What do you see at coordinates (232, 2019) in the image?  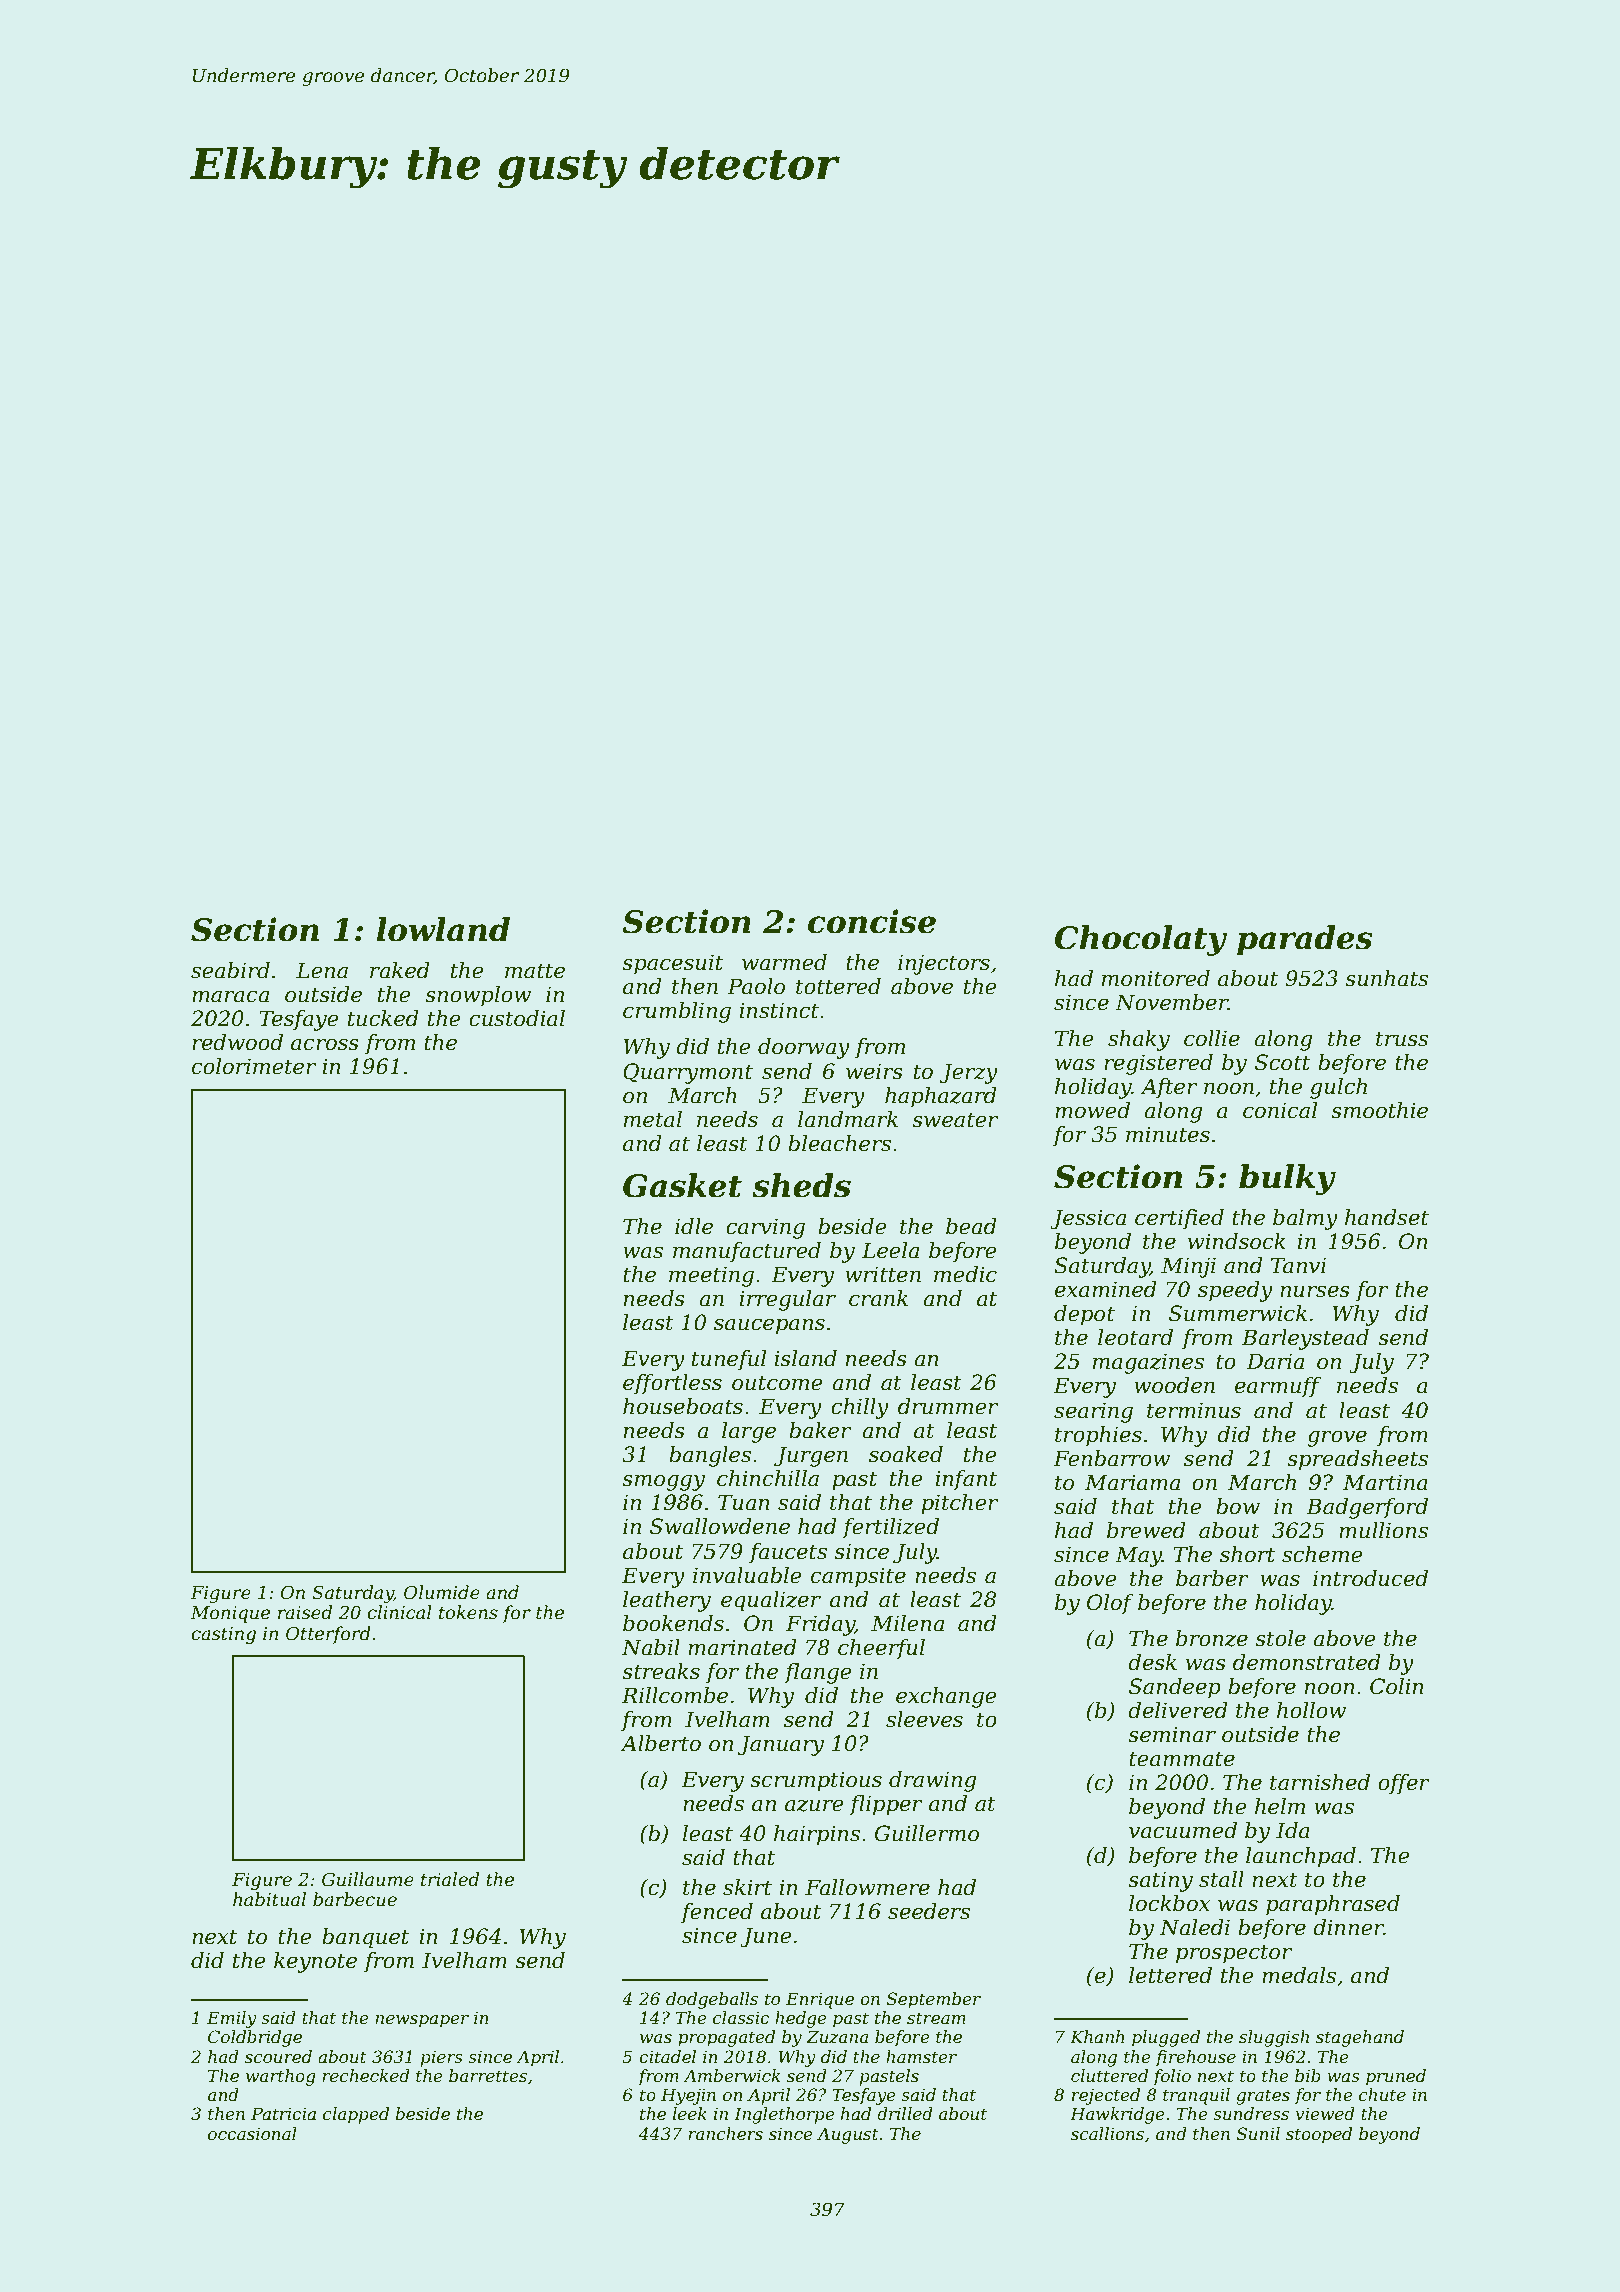 I see `Emily` at bounding box center [232, 2019].
